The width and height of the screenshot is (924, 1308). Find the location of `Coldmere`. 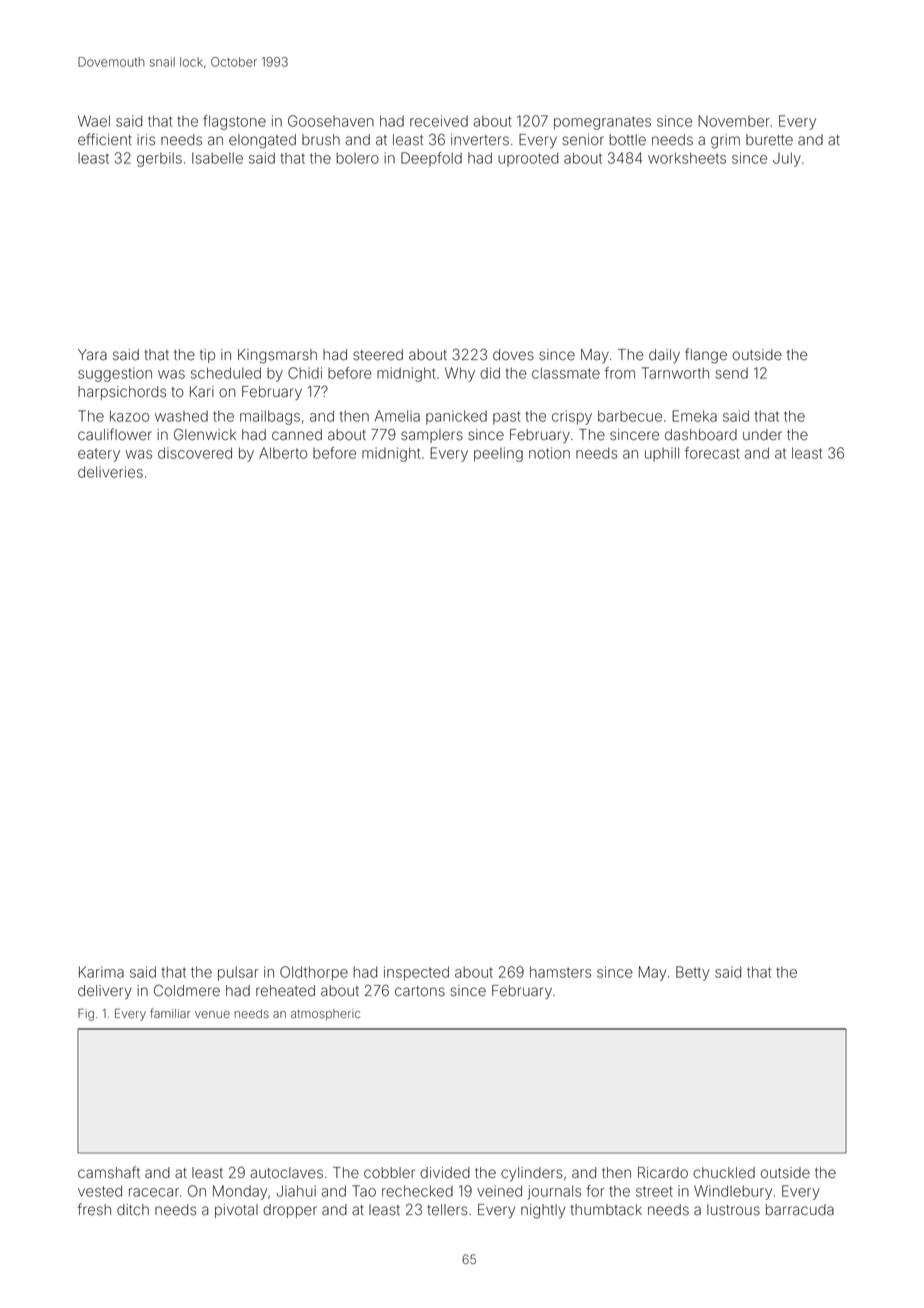

Coldmere is located at coordinates (187, 990).
